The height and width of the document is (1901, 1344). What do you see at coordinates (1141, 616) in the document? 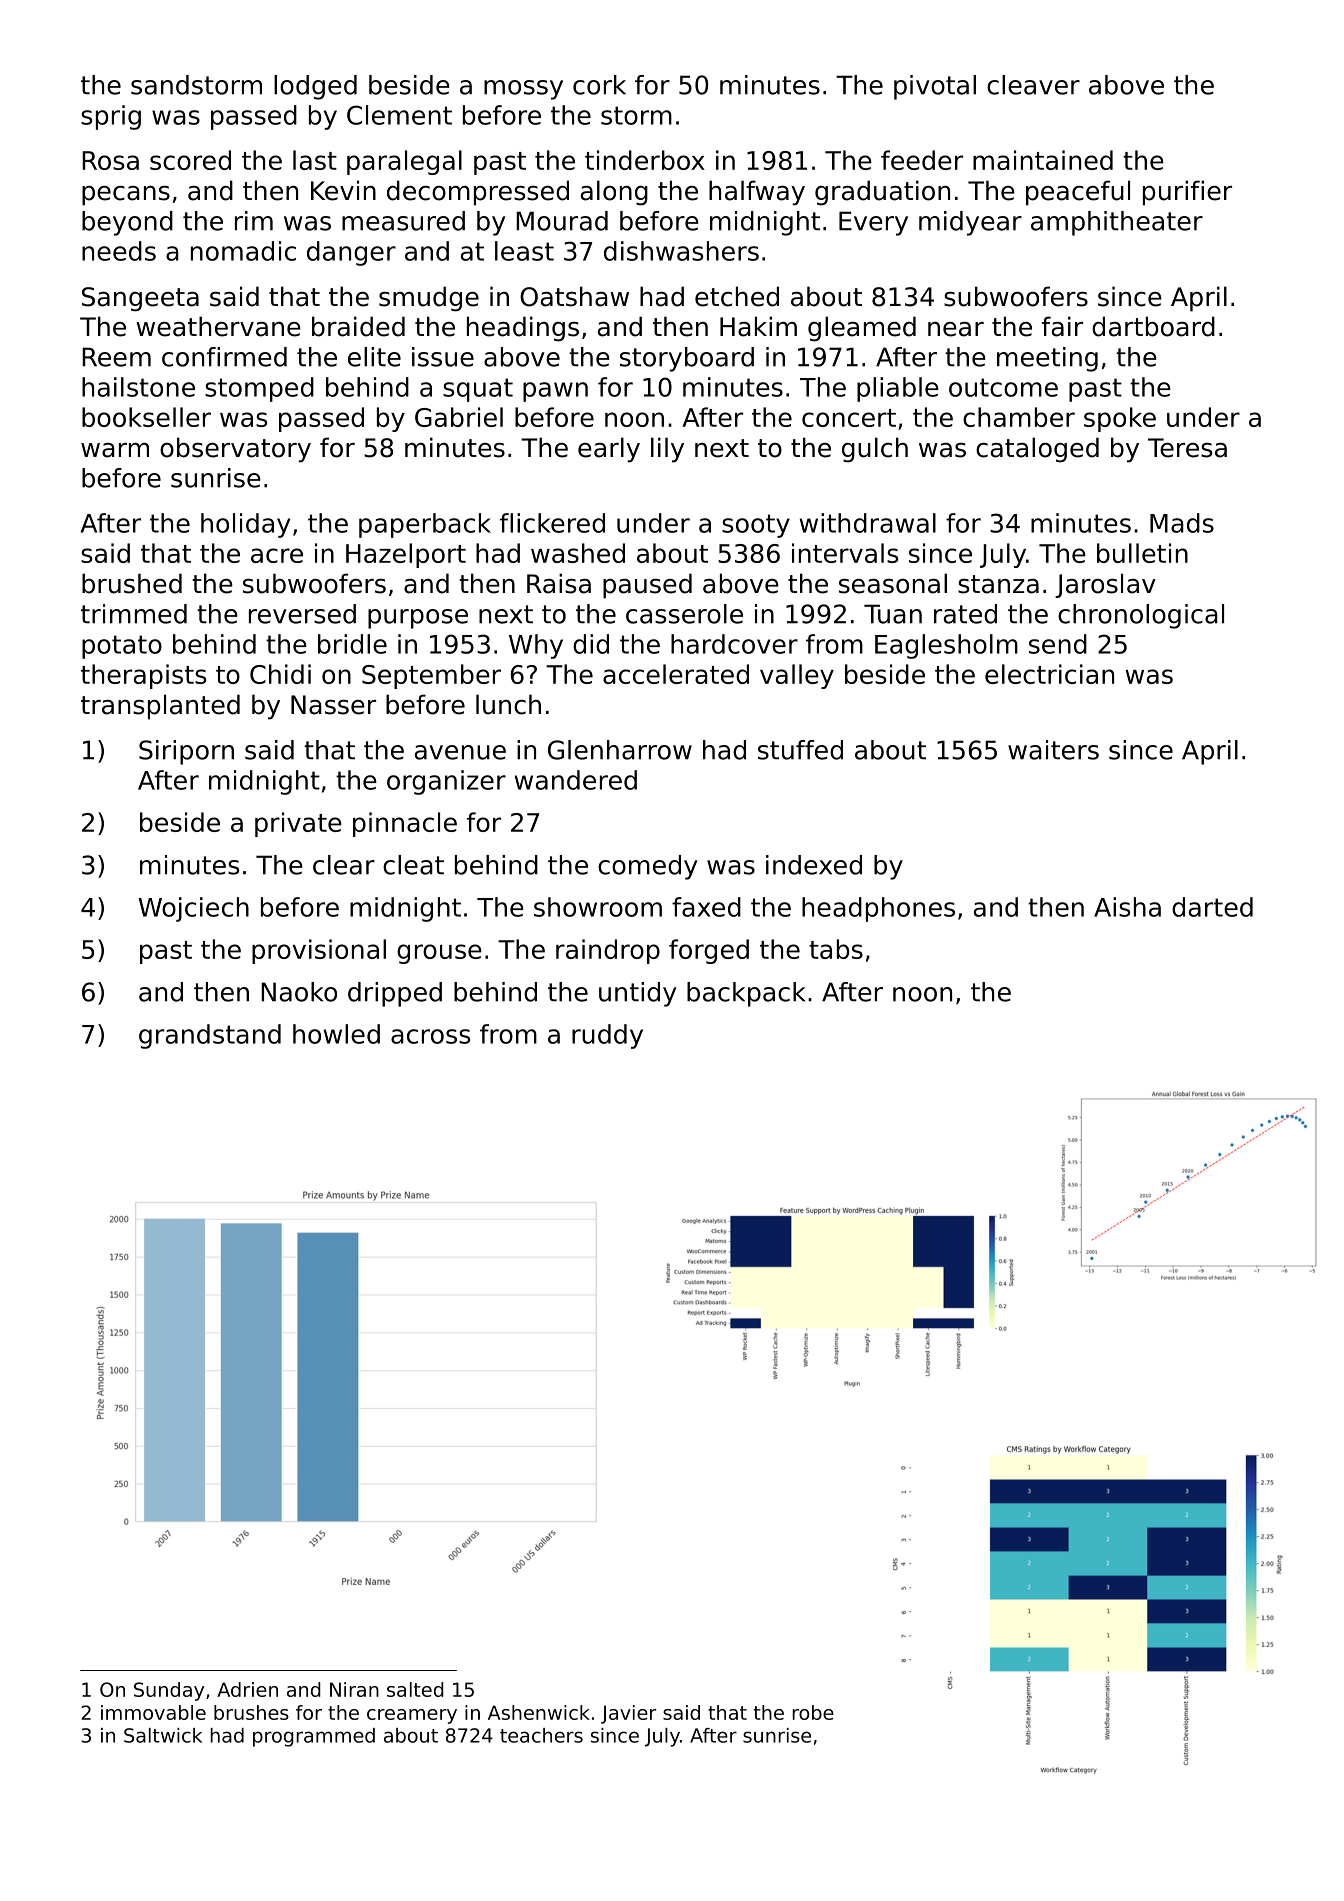
I see `chronological` at bounding box center [1141, 616].
